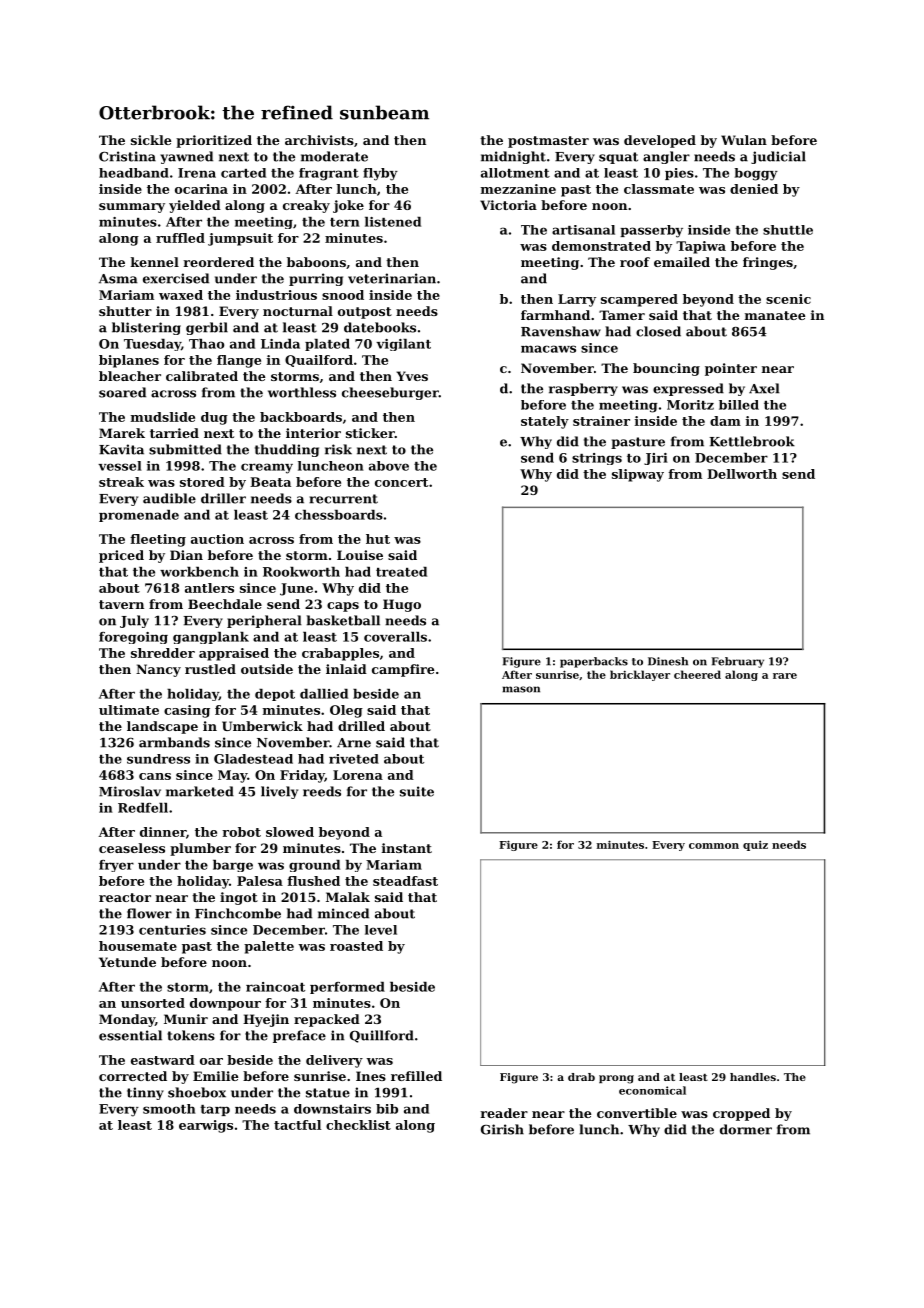 This screenshot has width=924, height=1308. Describe the element at coordinates (260, 881) in the screenshot. I see `Palesa` at that location.
